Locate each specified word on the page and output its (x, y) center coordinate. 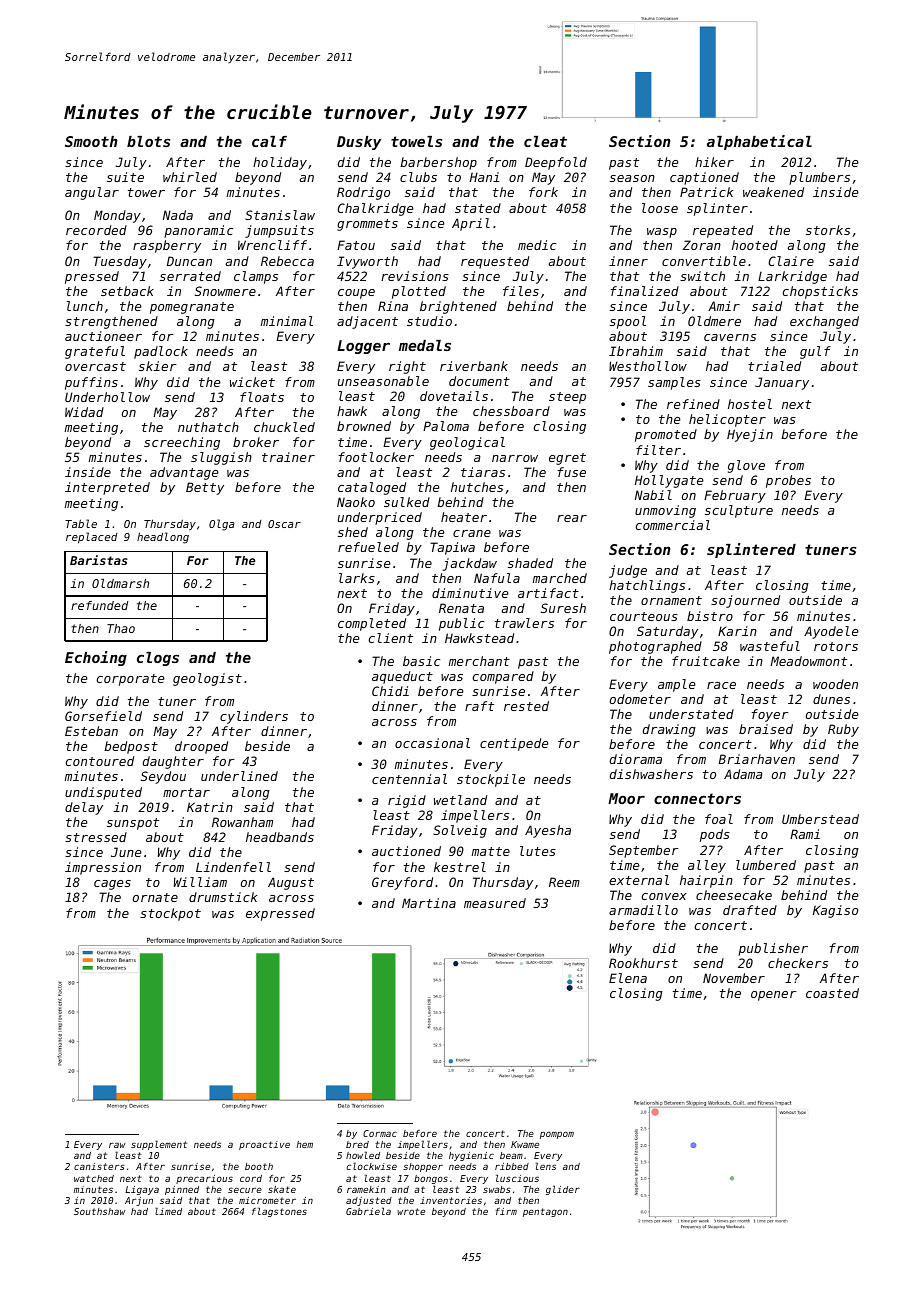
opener (774, 996)
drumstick (223, 897)
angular (92, 193)
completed (372, 624)
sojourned (745, 601)
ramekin (366, 1189)
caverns (730, 337)
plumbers (819, 178)
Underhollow (107, 397)
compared (503, 677)
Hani (484, 177)
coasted (832, 993)
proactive (264, 1145)
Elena (628, 978)
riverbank (474, 366)
